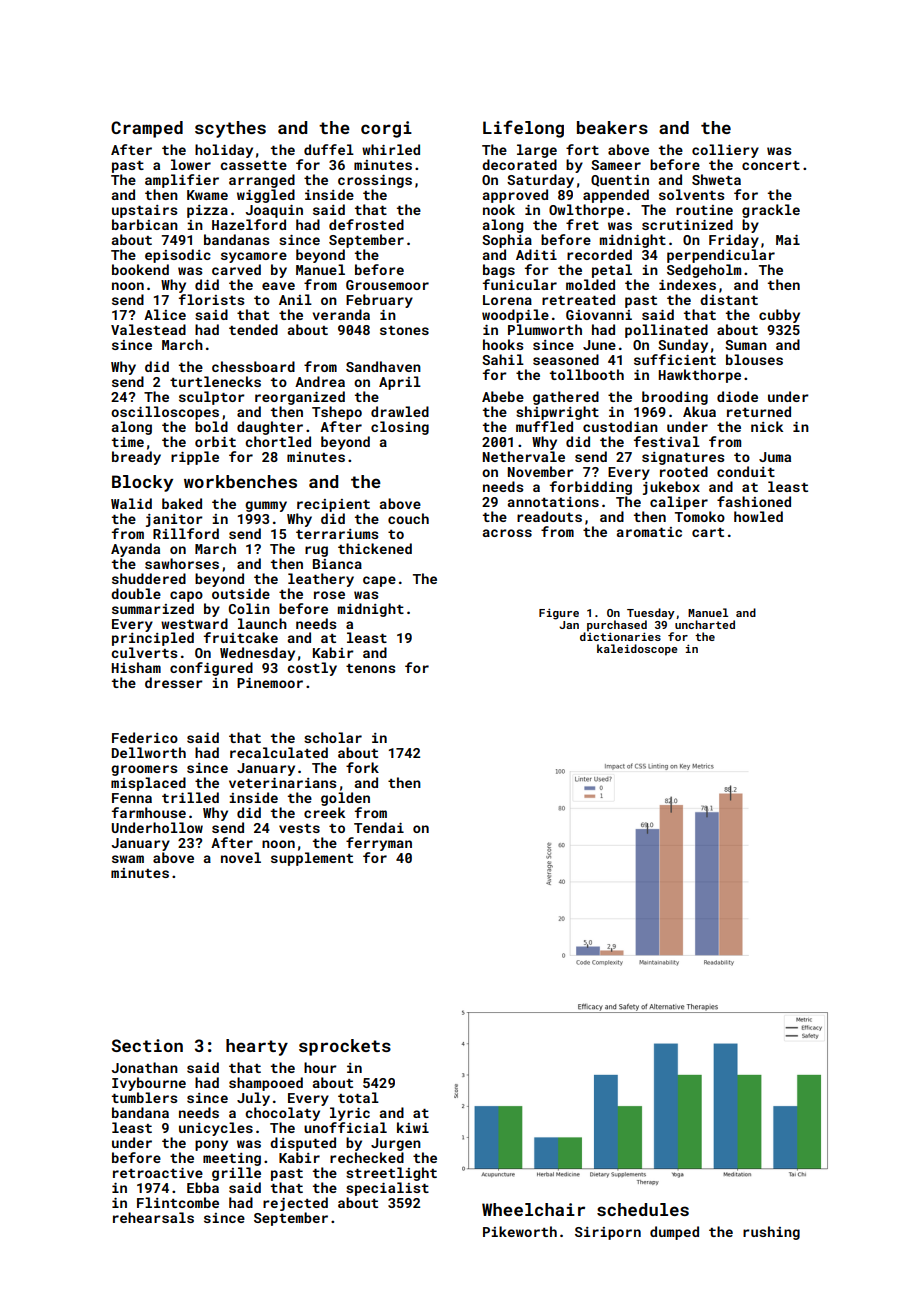 The width and height of the screenshot is (924, 1308). I want to click on purchased, so click(617, 626).
